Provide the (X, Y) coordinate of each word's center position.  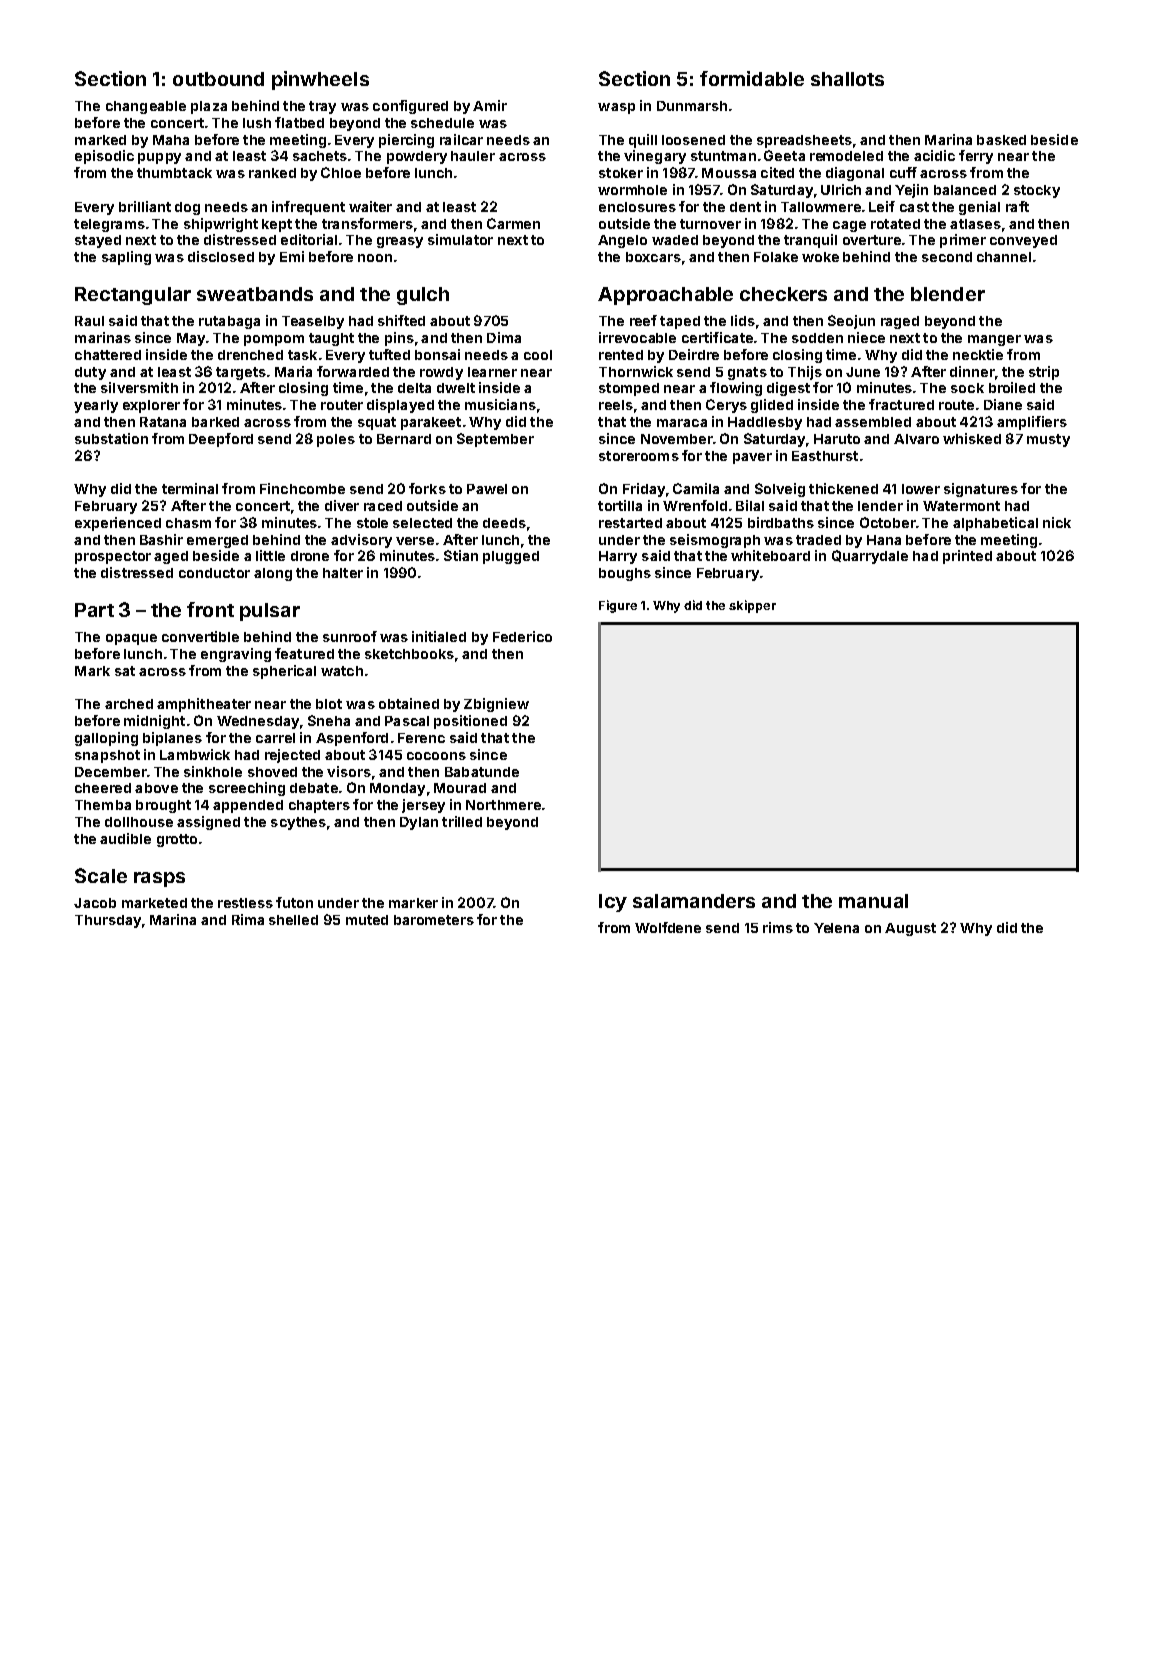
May (191, 339)
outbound (218, 79)
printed (967, 557)
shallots (847, 79)
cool (538, 355)
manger (994, 340)
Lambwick (195, 754)
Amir (490, 105)
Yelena (836, 928)
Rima (248, 919)
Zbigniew (496, 705)
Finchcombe (302, 488)
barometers (434, 920)
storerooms (639, 456)
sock (967, 388)
